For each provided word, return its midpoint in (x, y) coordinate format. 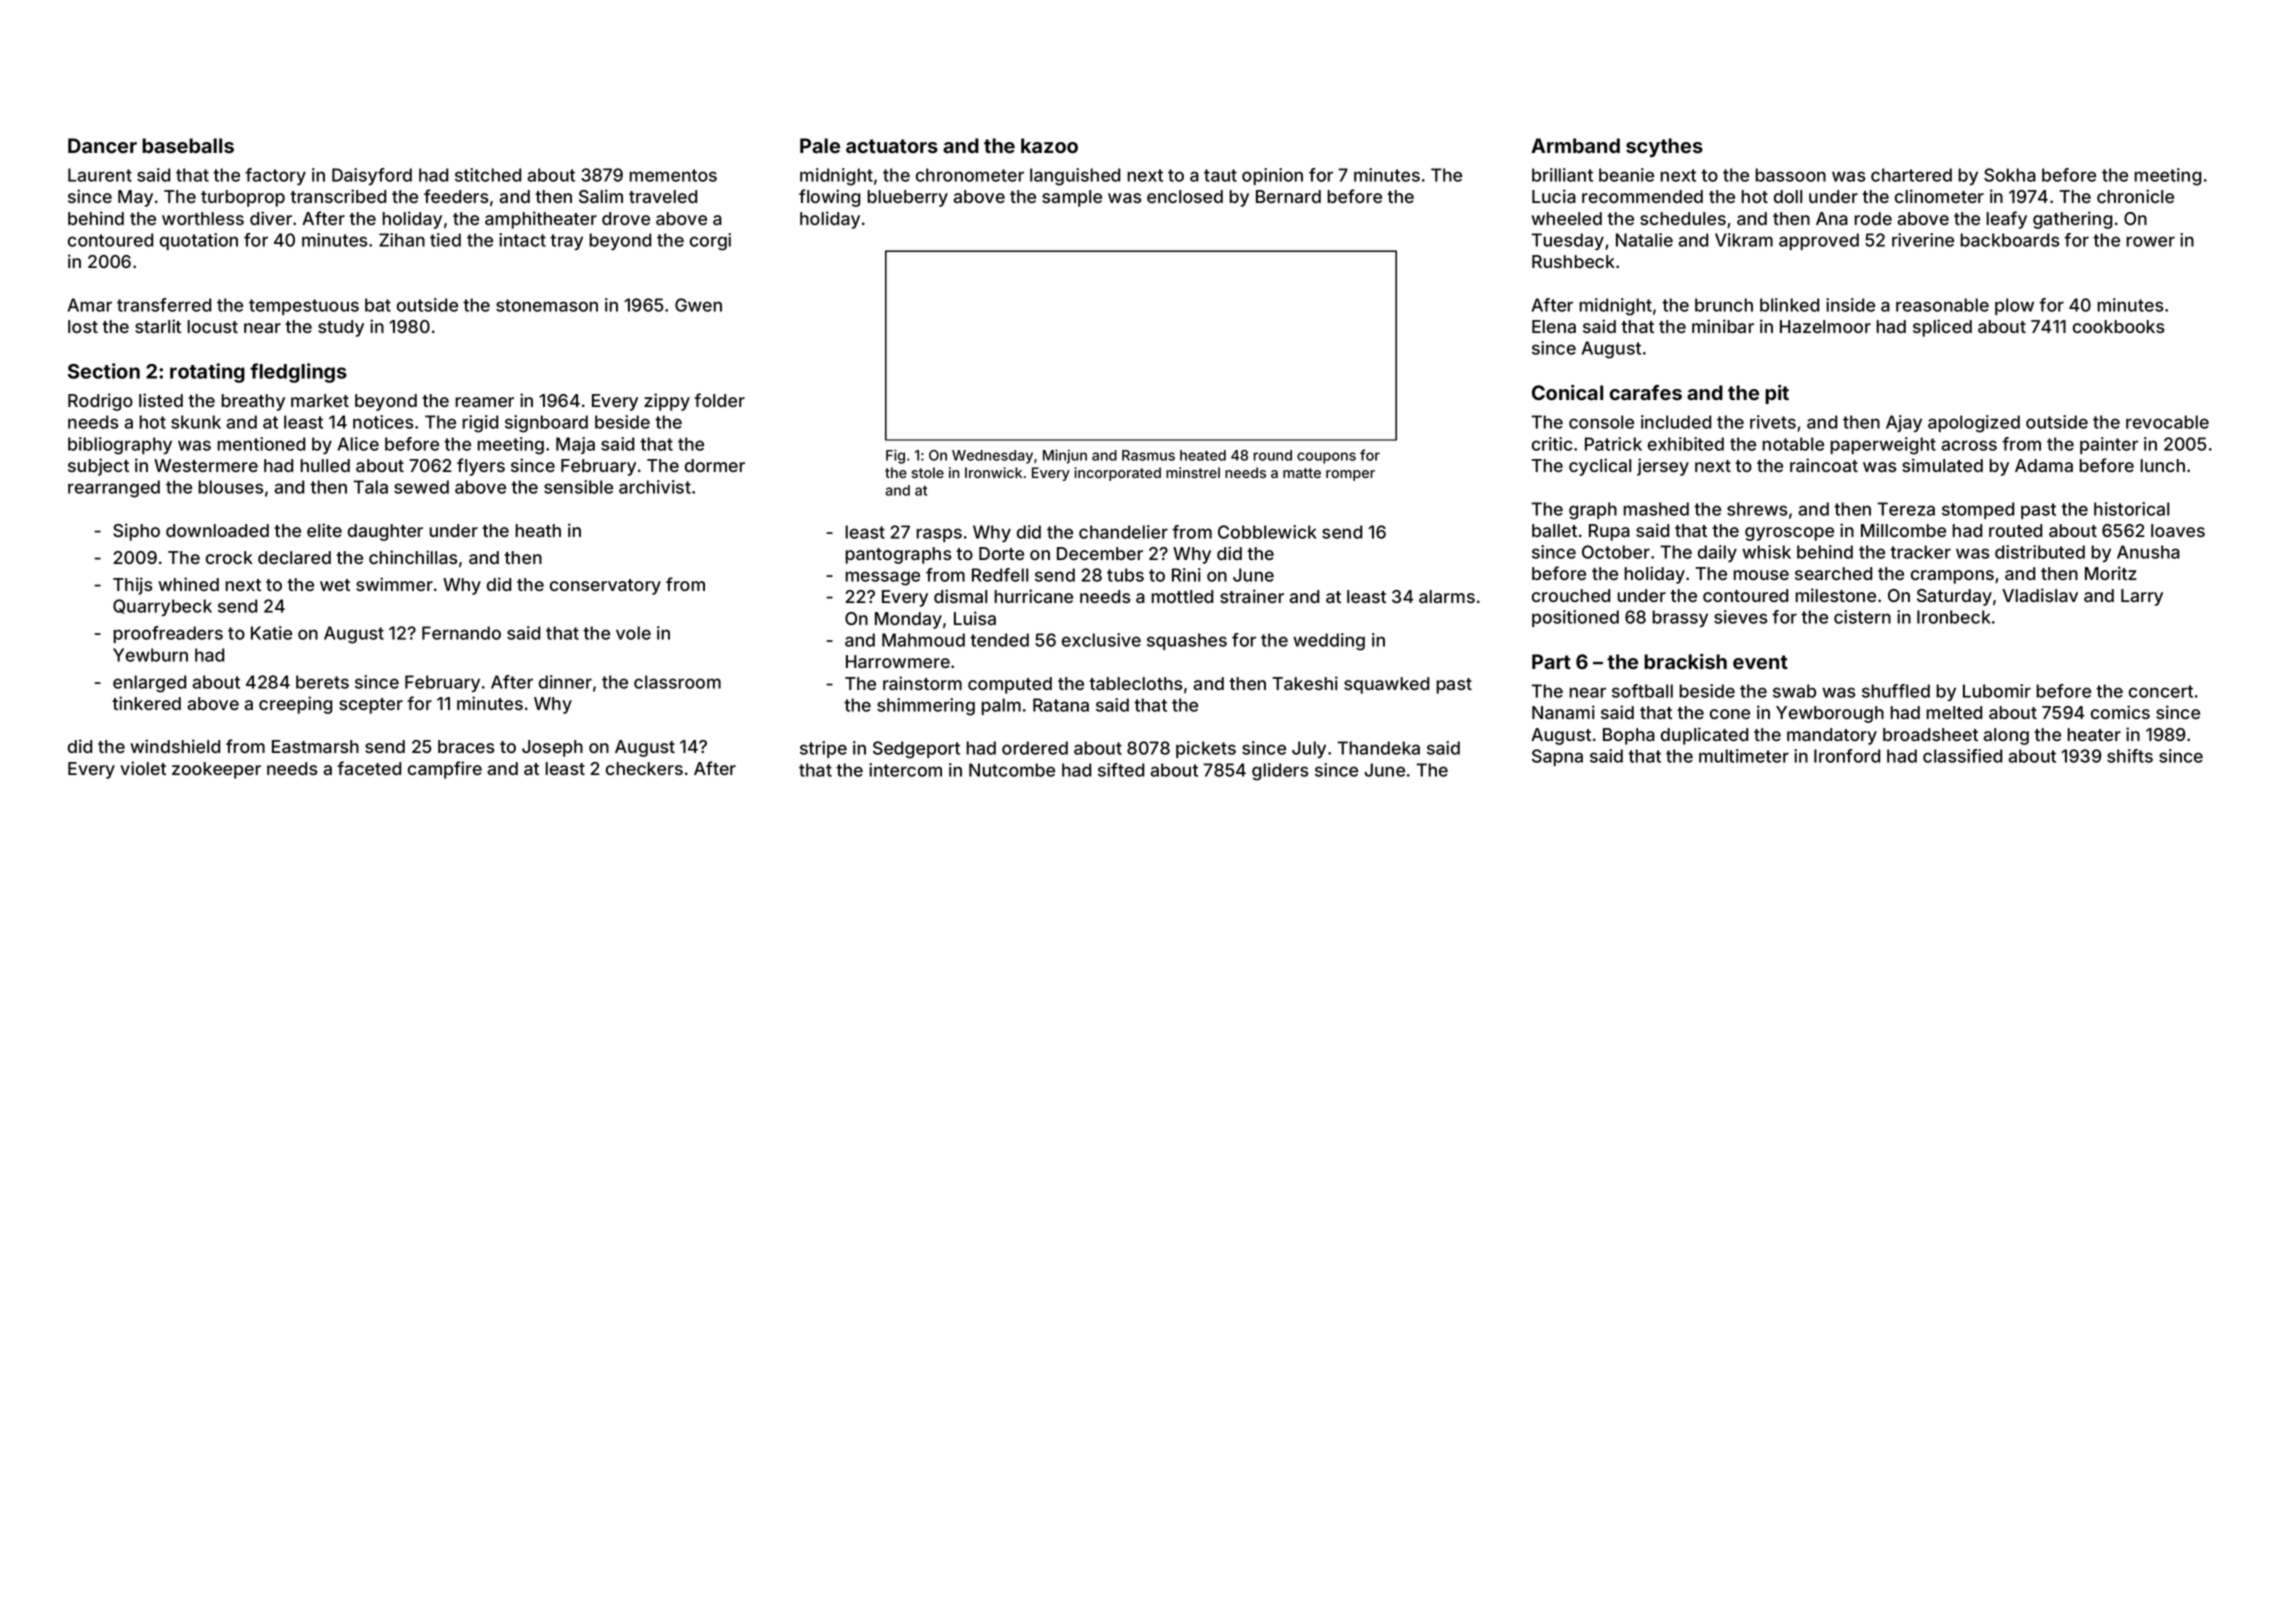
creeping (295, 705)
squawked (1386, 685)
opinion (1272, 176)
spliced (1942, 328)
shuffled (1896, 691)
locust (213, 326)
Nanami (1563, 712)
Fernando (461, 633)
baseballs (188, 145)
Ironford (1847, 756)
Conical (1567, 392)
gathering (2072, 220)
